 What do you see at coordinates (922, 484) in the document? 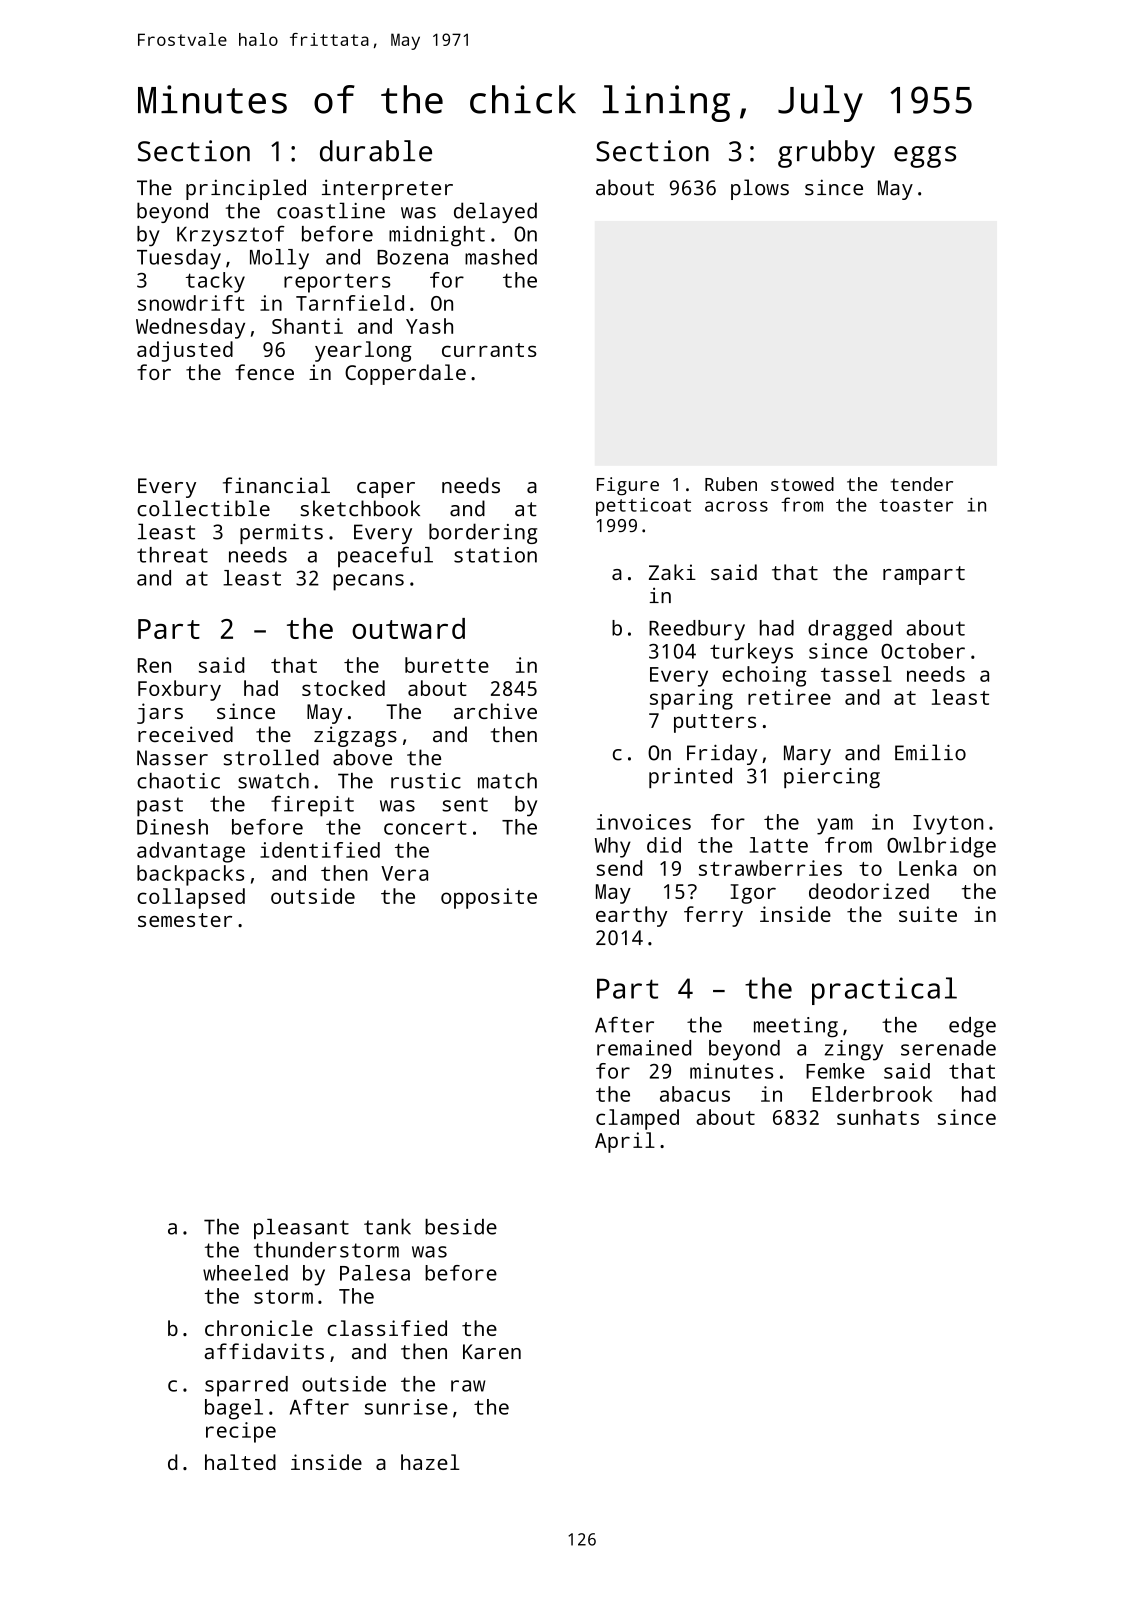
I see `tender` at bounding box center [922, 484].
